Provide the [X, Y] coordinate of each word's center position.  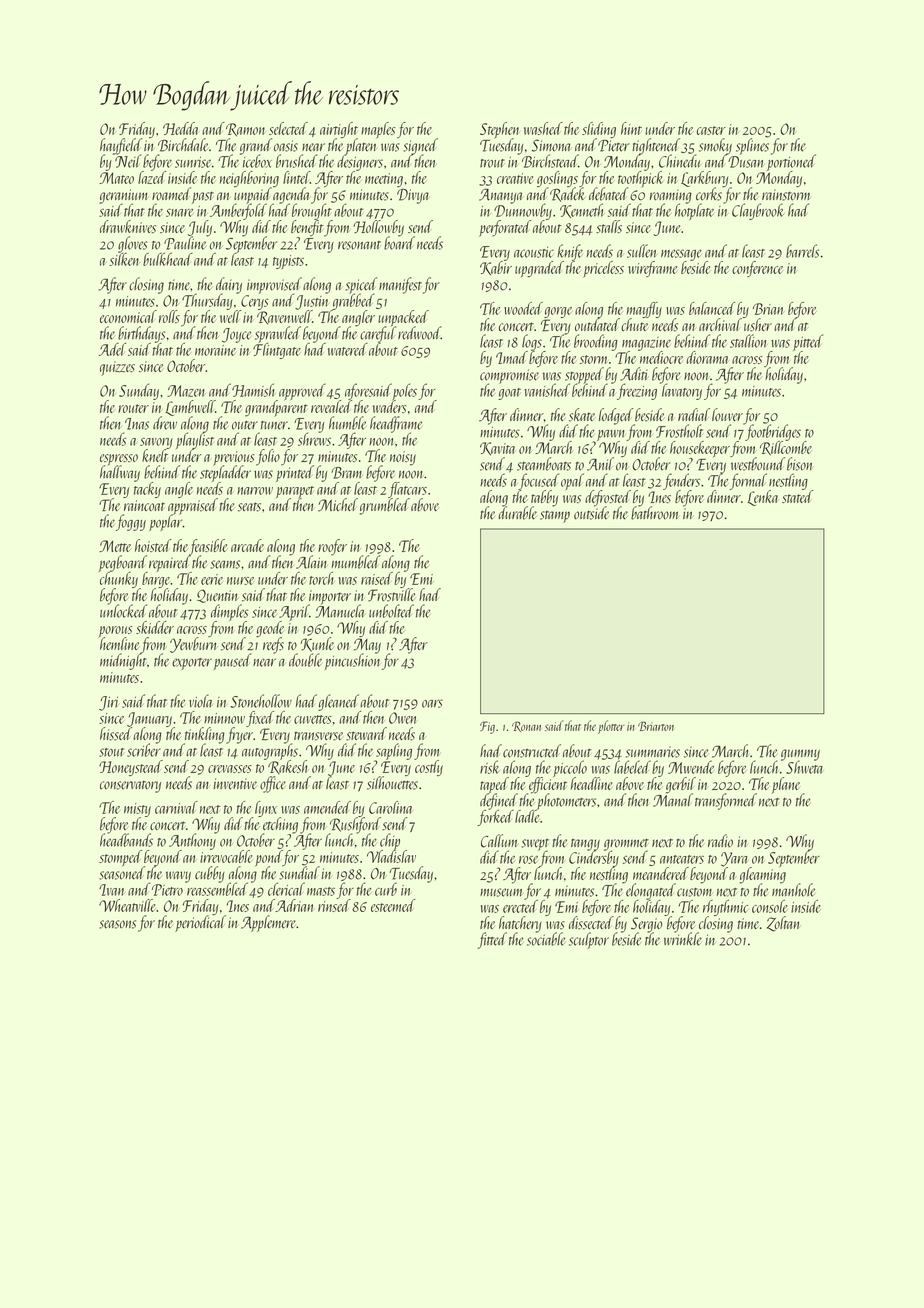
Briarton [656, 726]
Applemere [268, 923]
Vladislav [391, 856]
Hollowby [379, 228]
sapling [393, 752]
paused [233, 661]
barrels [802, 251]
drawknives [128, 226]
